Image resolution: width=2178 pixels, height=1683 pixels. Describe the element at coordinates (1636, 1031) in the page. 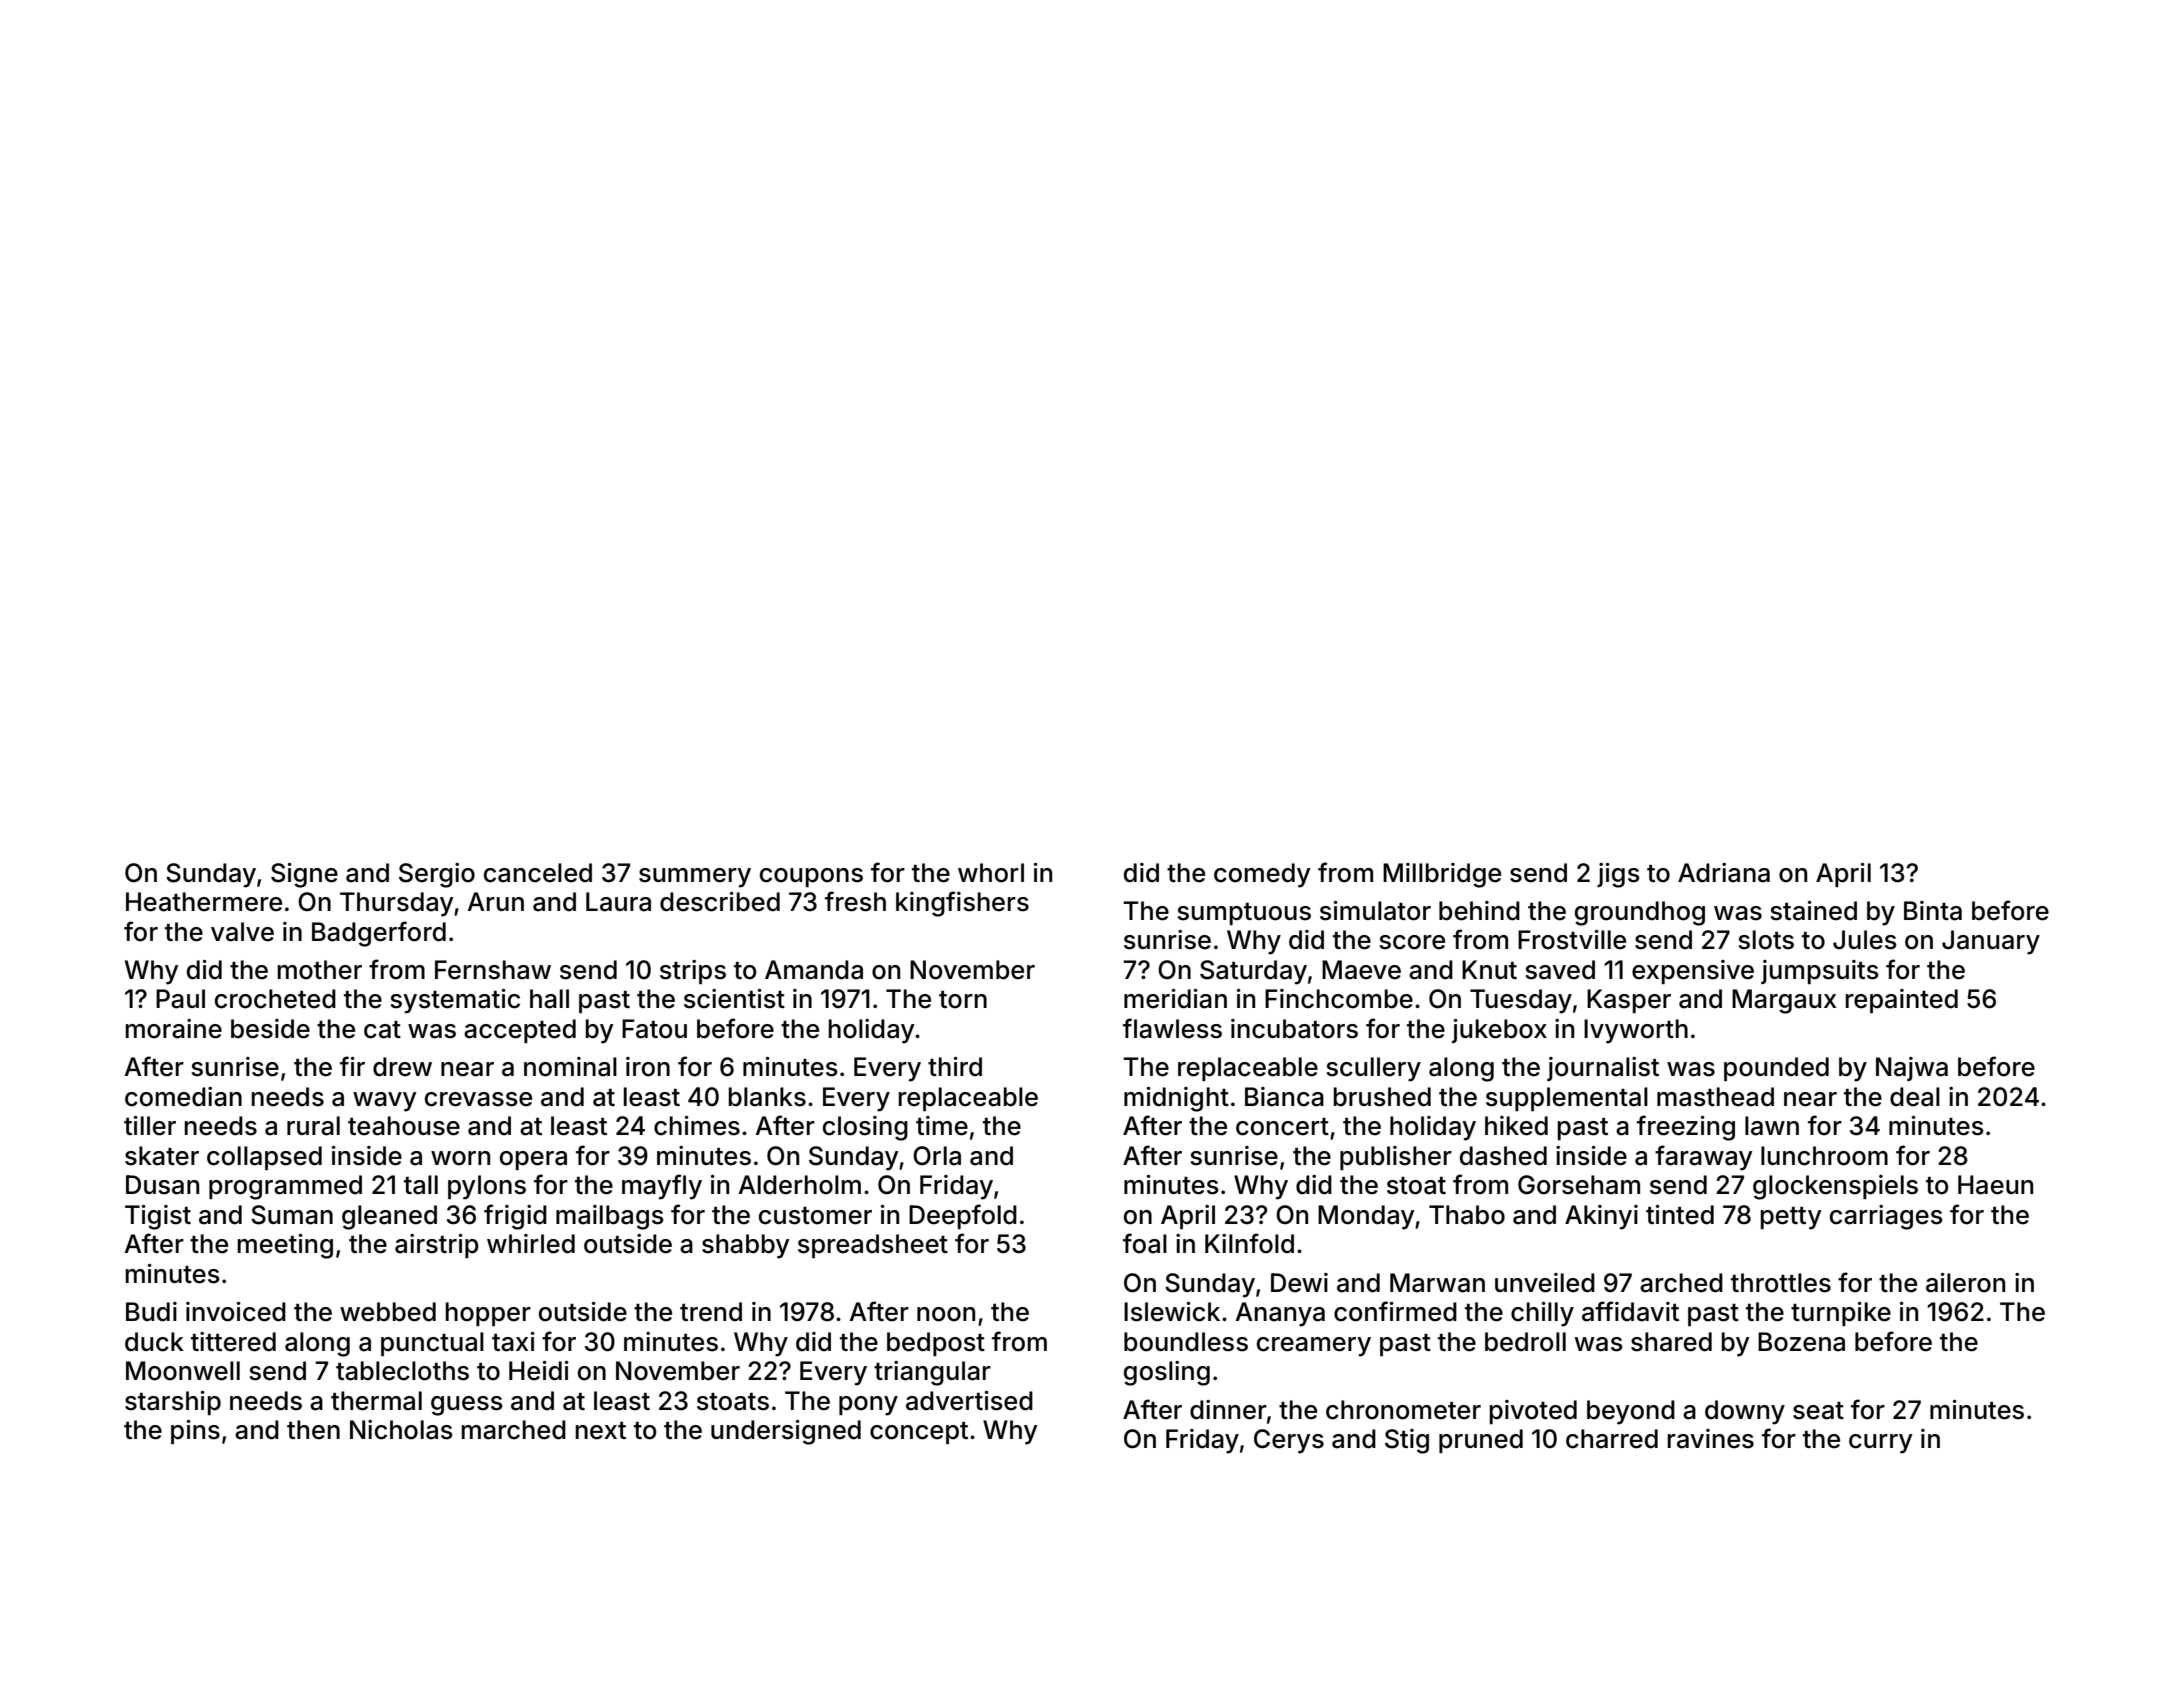

I see `Ivyworth` at that location.
